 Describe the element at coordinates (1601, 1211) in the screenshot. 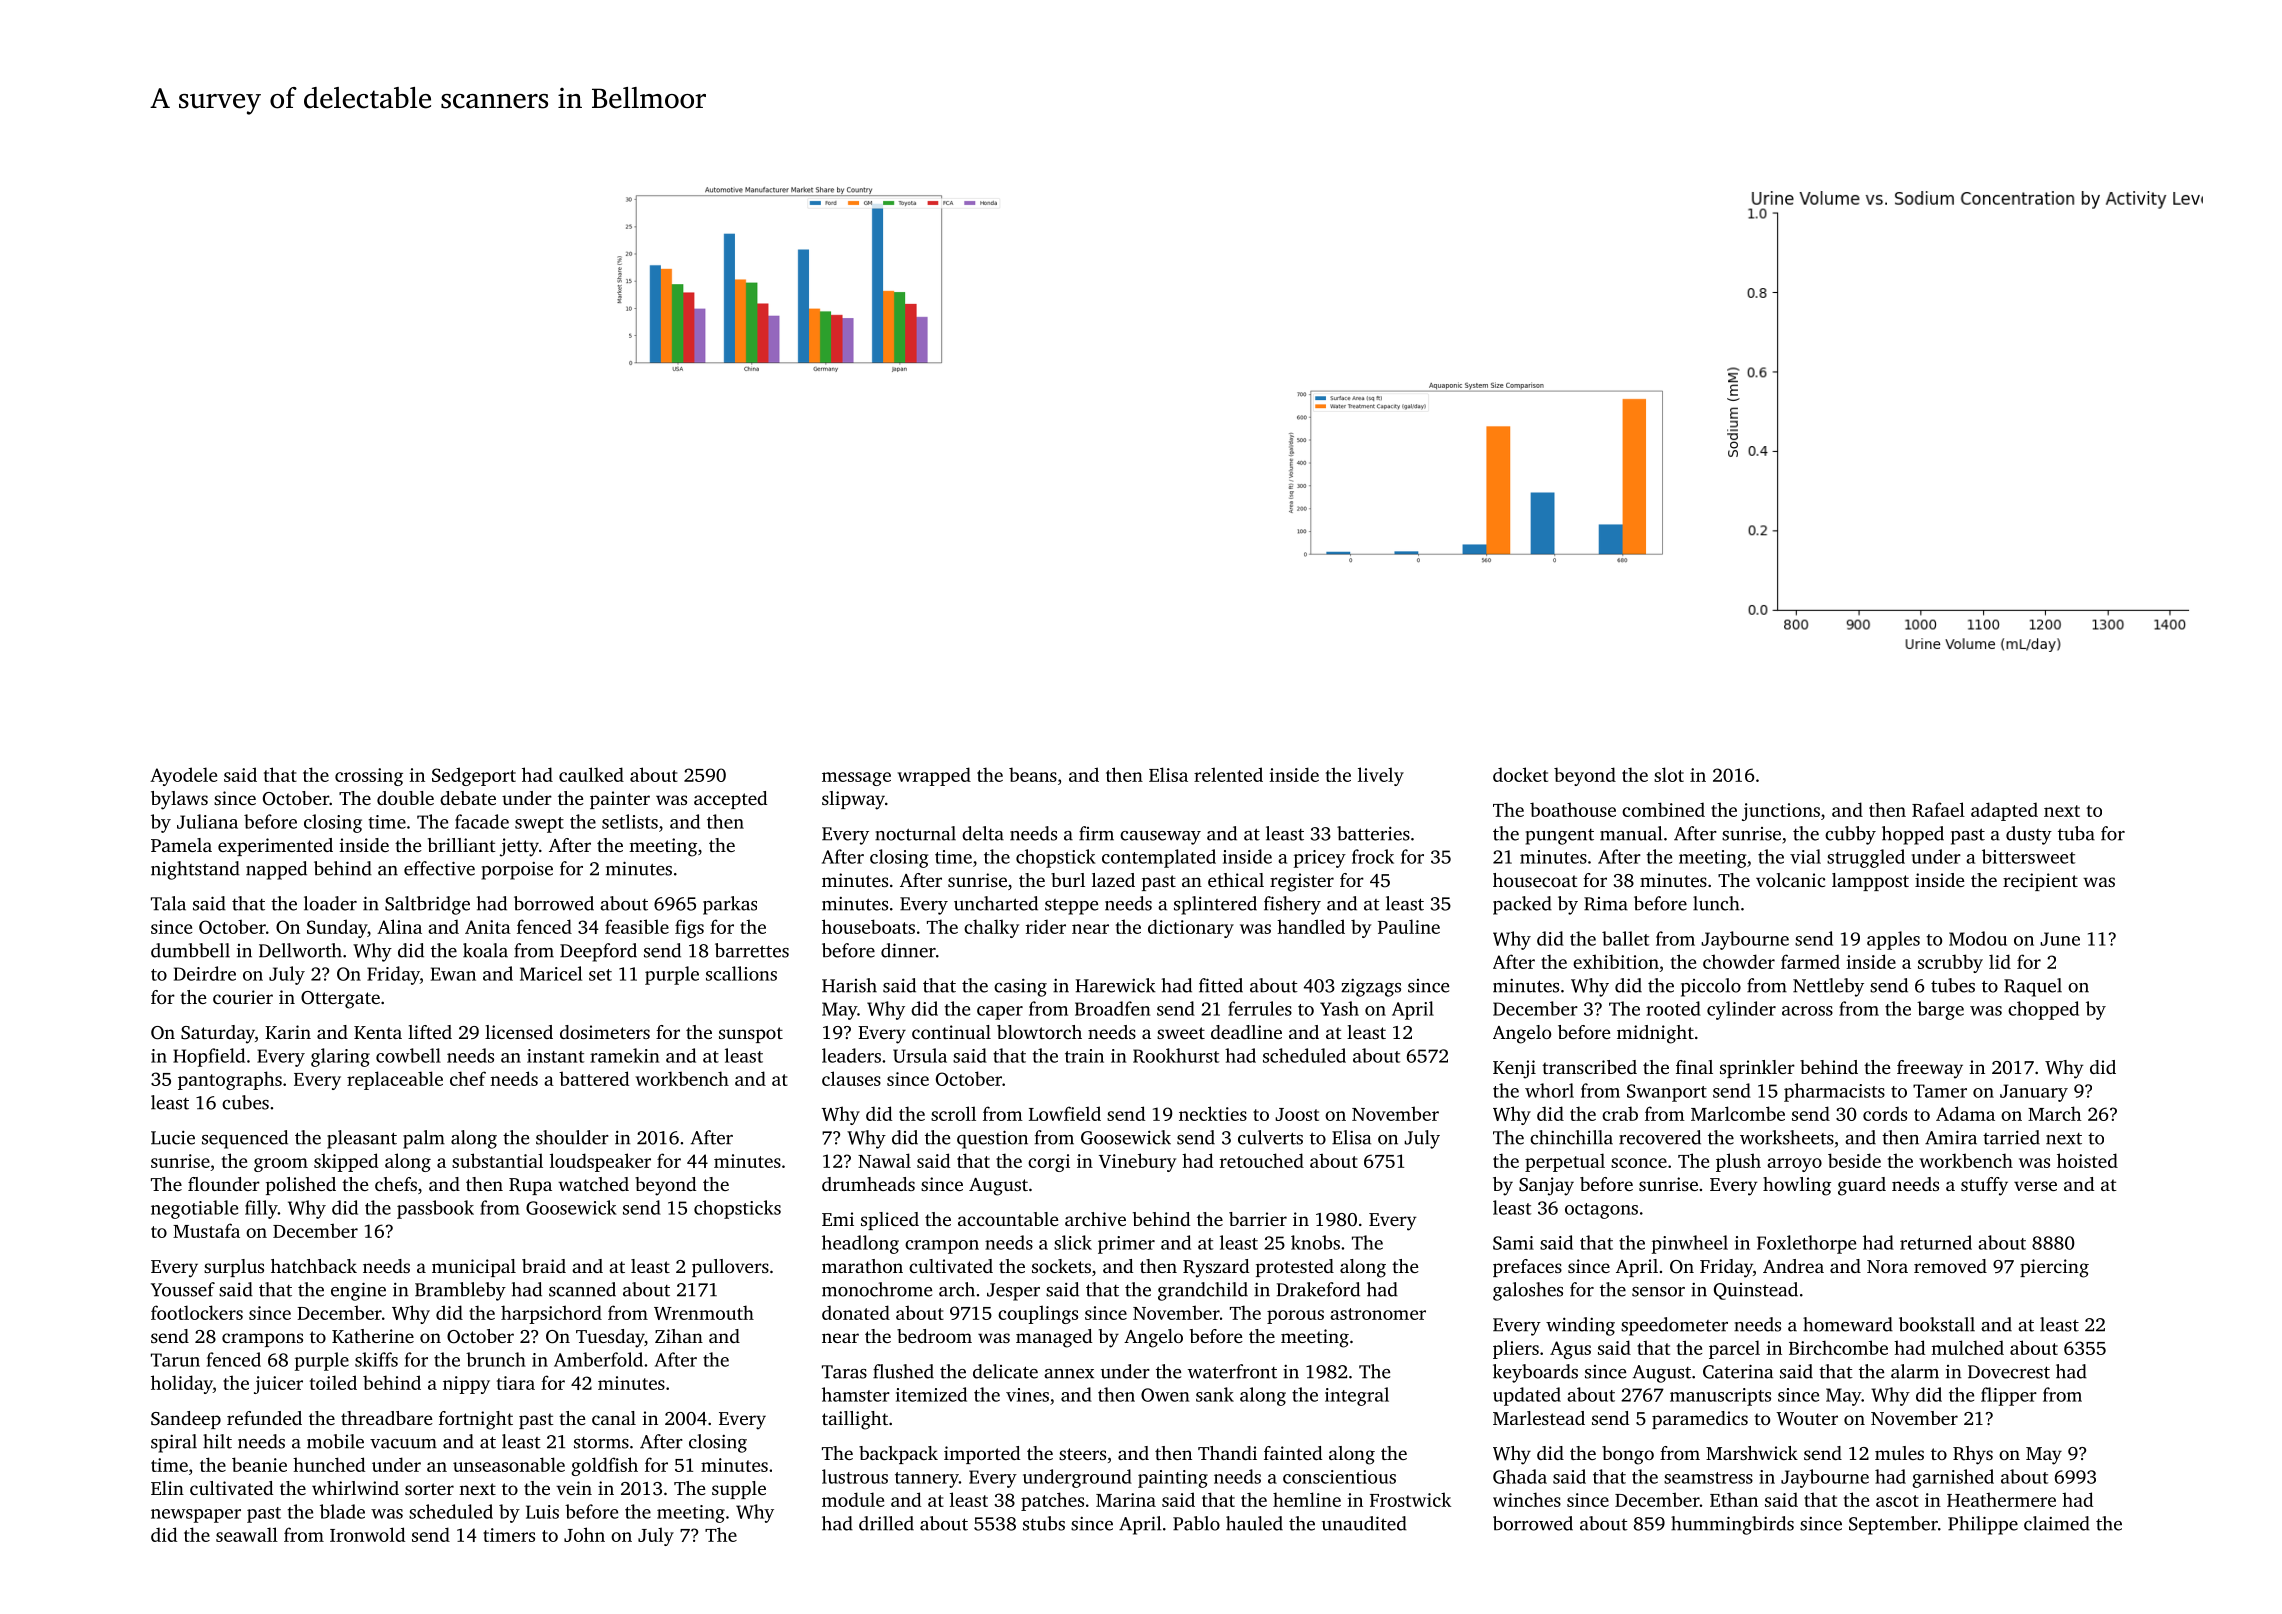

I see `octagons` at that location.
